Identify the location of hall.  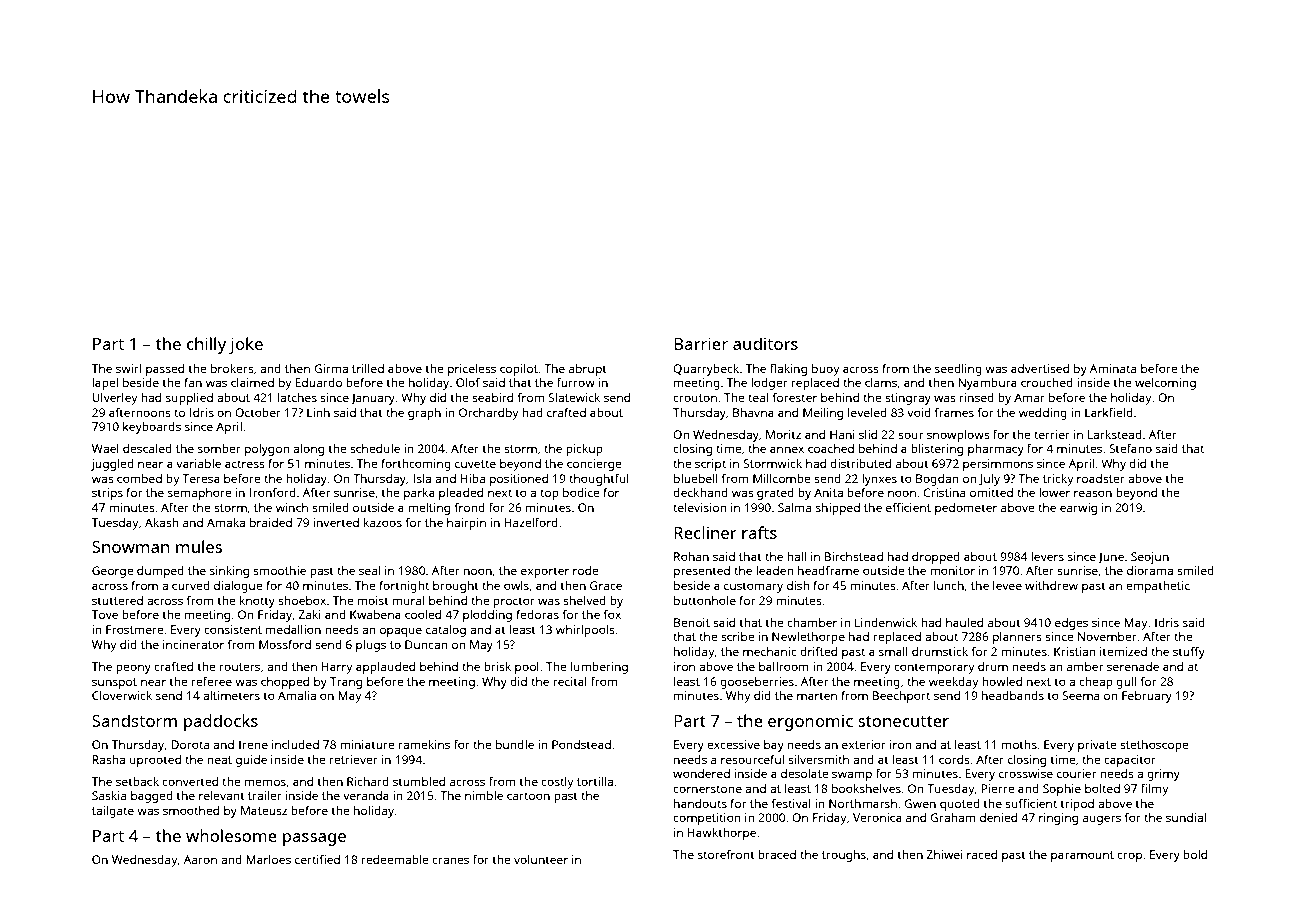
(796, 556).
